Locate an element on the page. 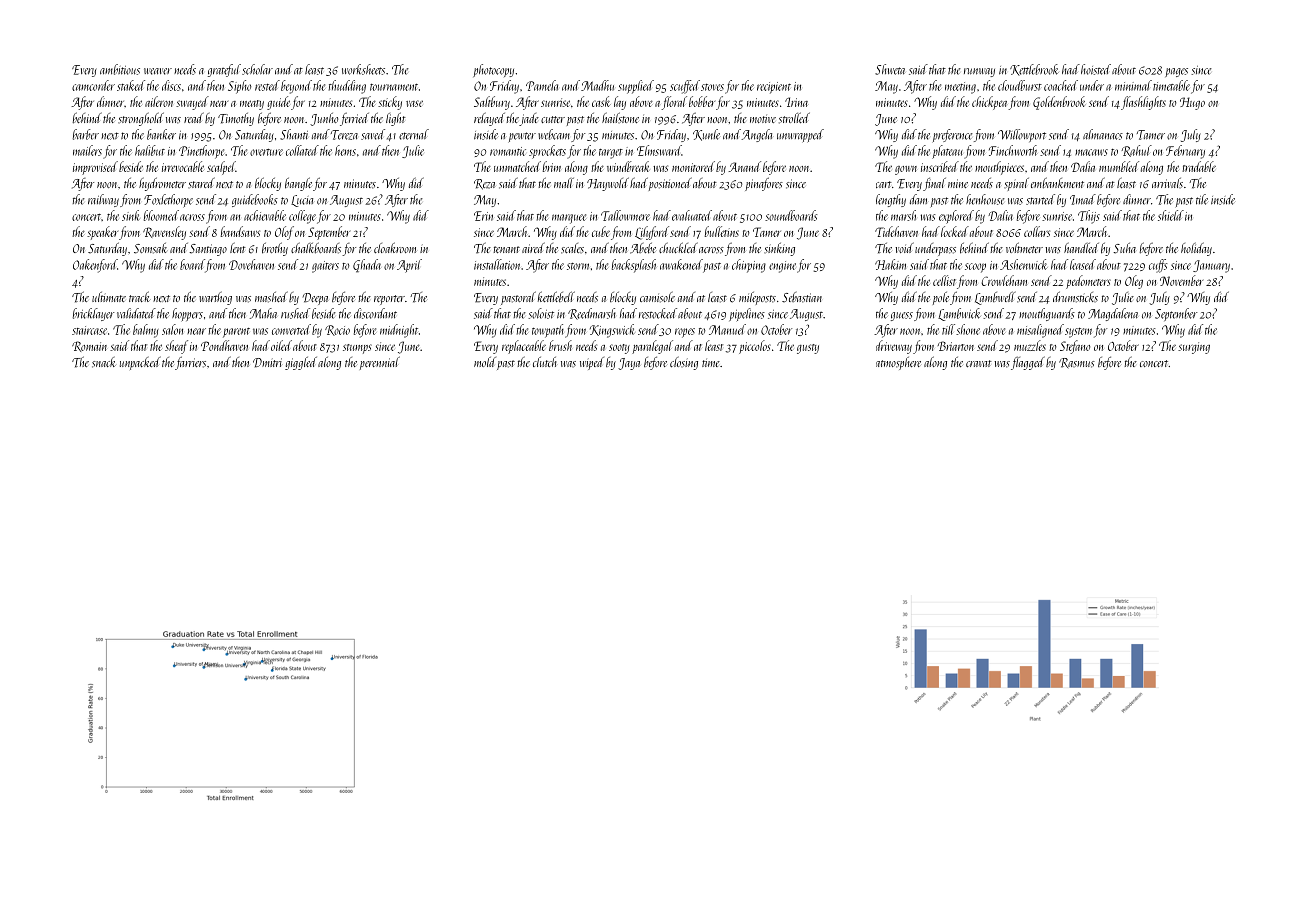 The width and height of the page is (1308, 924). Kingswick is located at coordinates (612, 331).
